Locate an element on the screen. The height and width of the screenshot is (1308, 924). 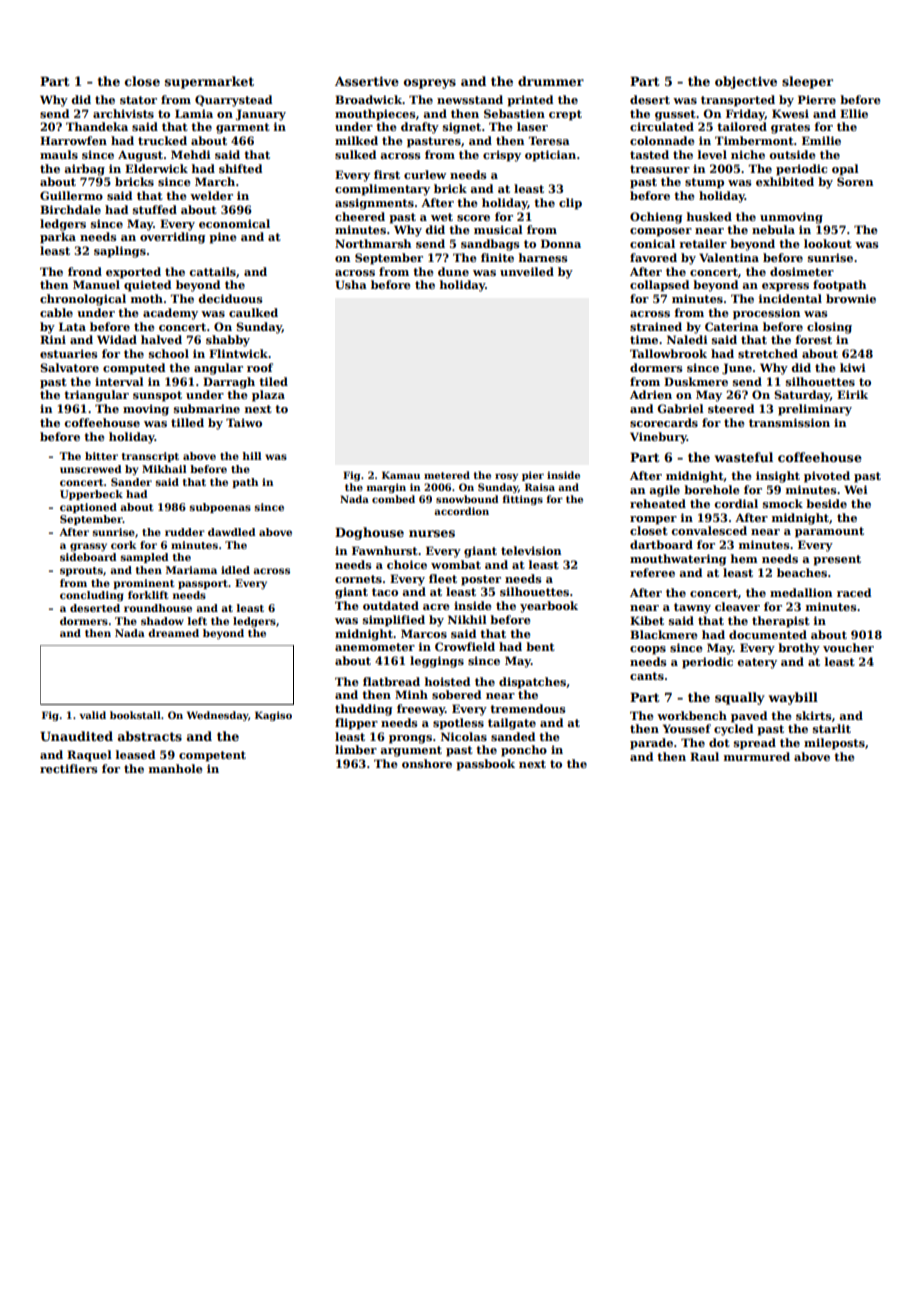
anemometer is located at coordinates (375, 647).
